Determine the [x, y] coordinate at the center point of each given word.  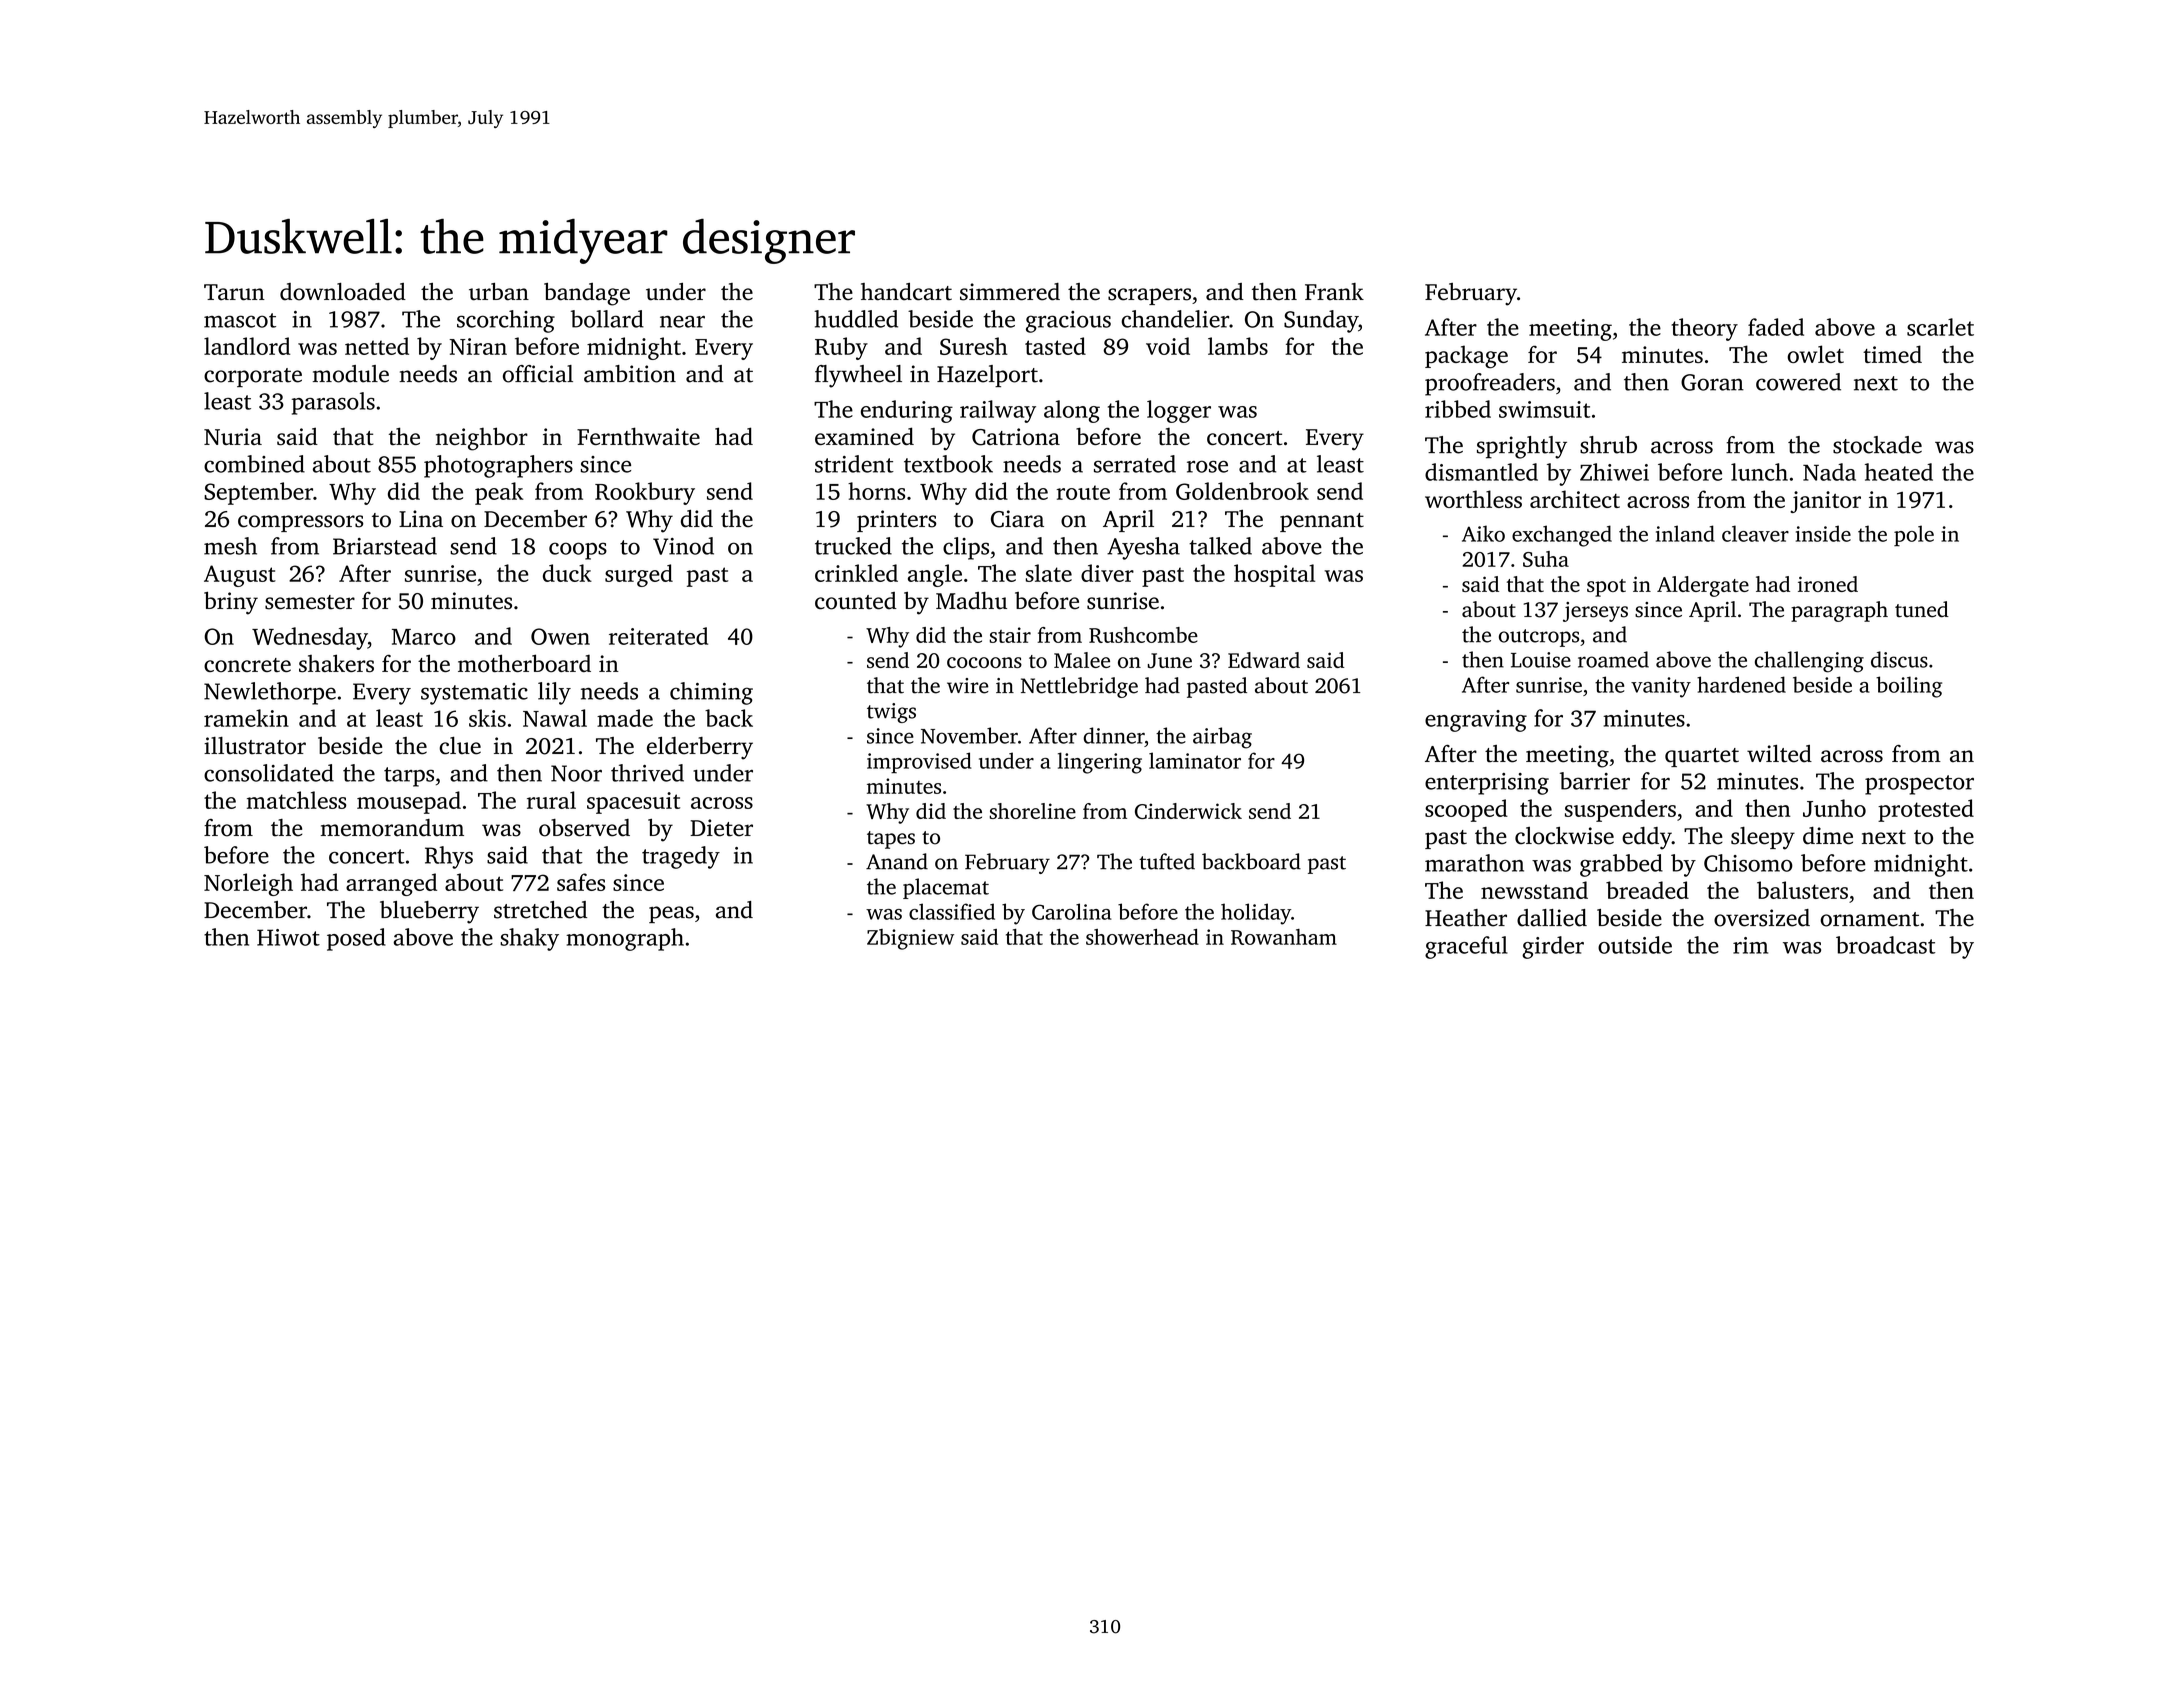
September [258, 493]
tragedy [681, 857]
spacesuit [633, 803]
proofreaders [1490, 384]
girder [1553, 947]
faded [1776, 327]
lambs [1238, 346]
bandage [587, 294]
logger [1179, 411]
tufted [1167, 861]
